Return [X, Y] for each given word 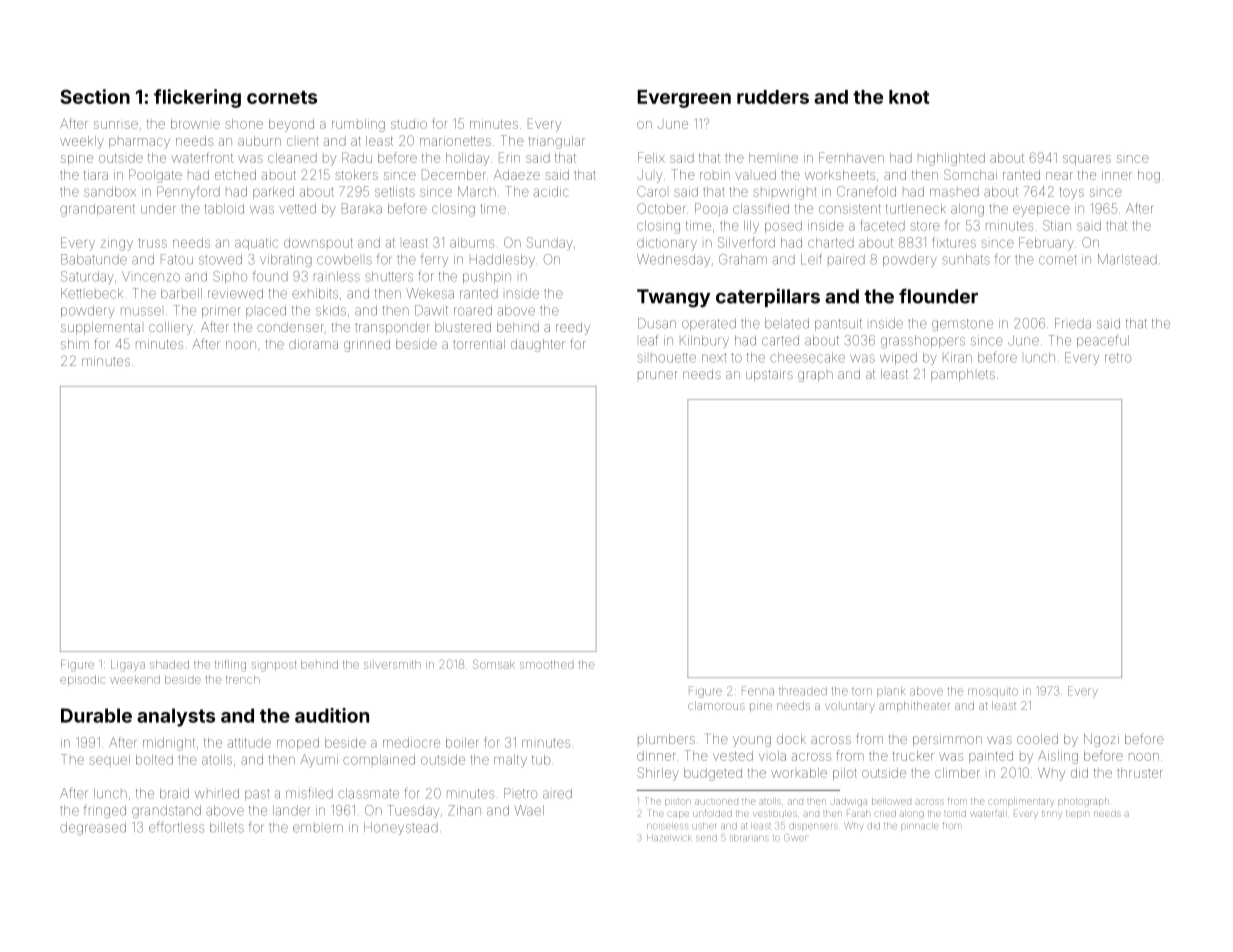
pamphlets [963, 375]
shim [75, 344]
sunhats [966, 259]
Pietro [520, 793]
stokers [356, 175]
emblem [318, 828]
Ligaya [128, 666]
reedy [573, 328]
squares [1087, 160]
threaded [803, 691]
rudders [773, 97]
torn [862, 692]
